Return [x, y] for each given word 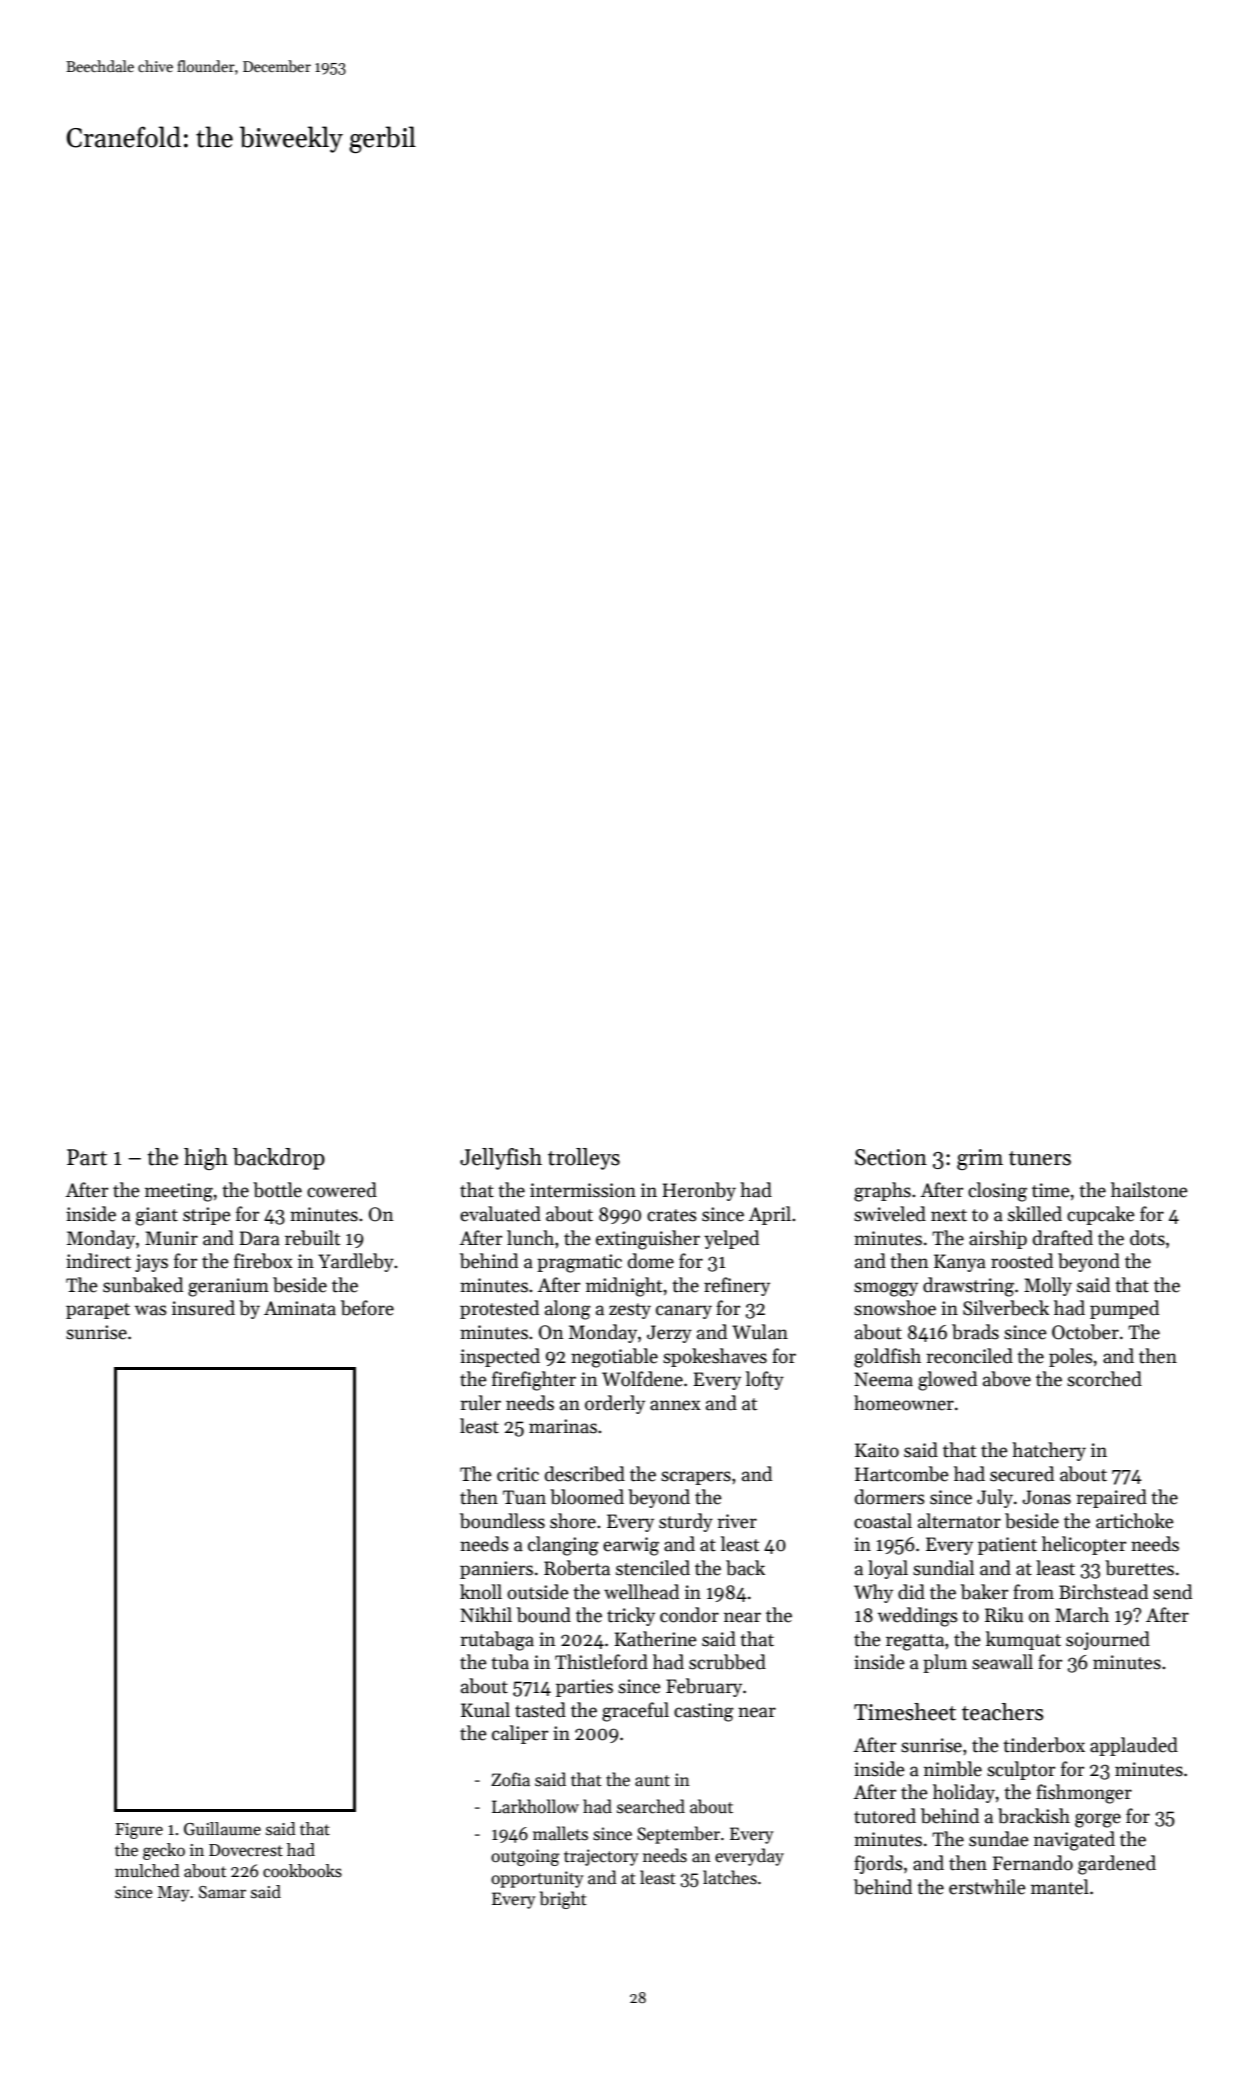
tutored [885, 1816]
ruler [480, 1403]
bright [563, 1900]
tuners [1040, 1158]
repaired [1111, 1498]
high [206, 1159]
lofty [765, 1380]
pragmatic [579, 1263]
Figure [139, 1831]
